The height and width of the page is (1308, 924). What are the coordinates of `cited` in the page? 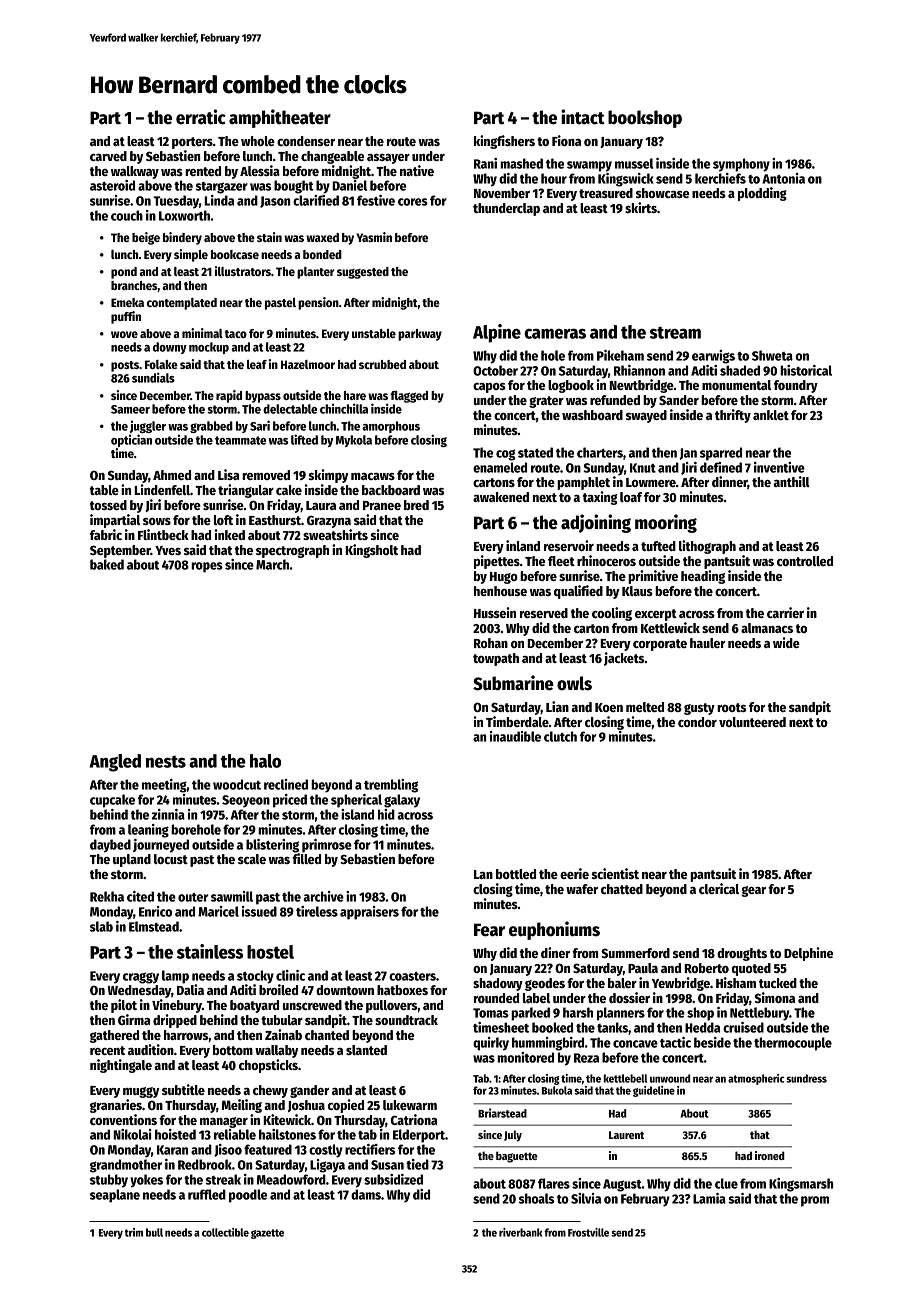 It's located at (140, 896).
